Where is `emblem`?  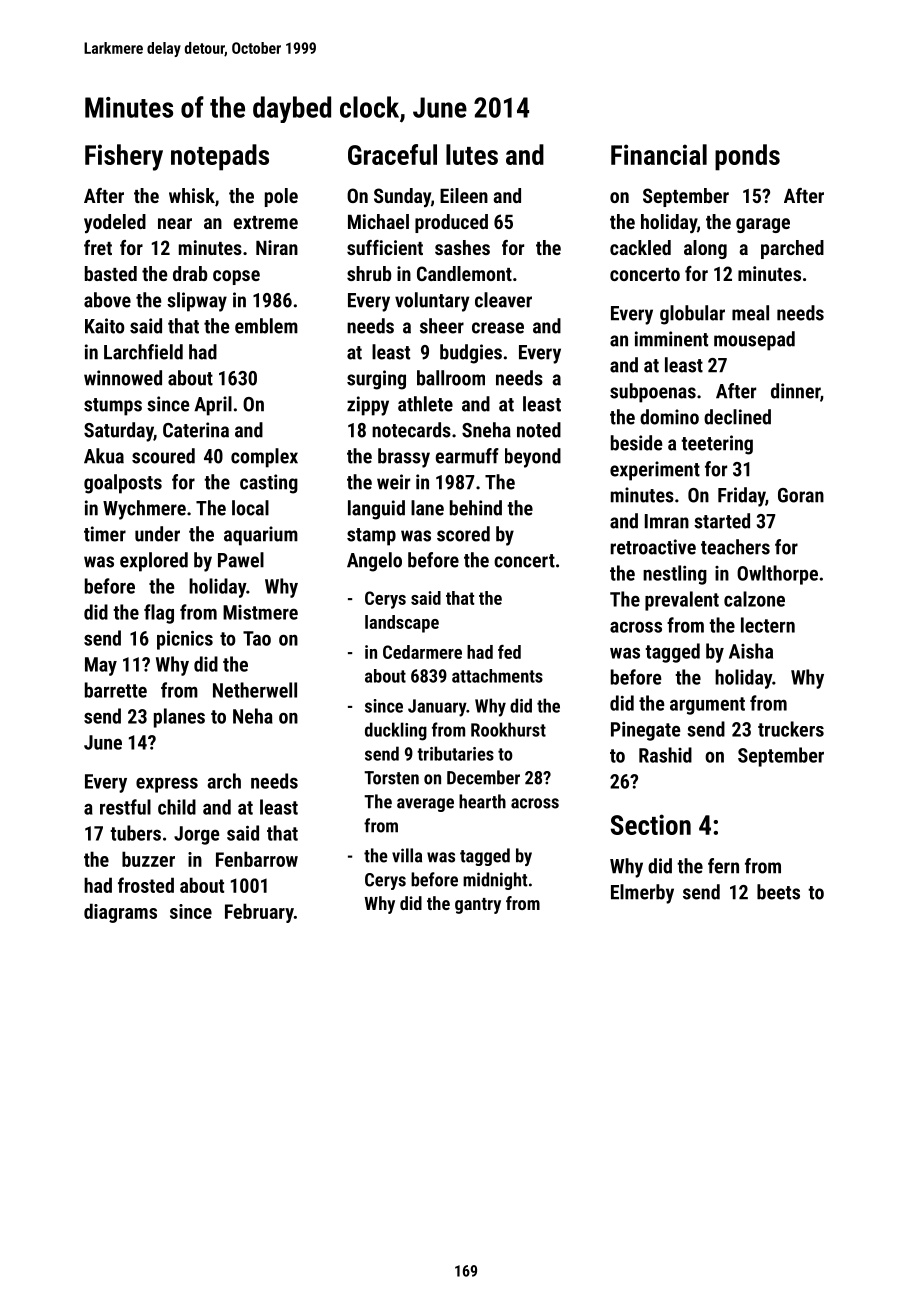 emblem is located at coordinates (266, 326).
